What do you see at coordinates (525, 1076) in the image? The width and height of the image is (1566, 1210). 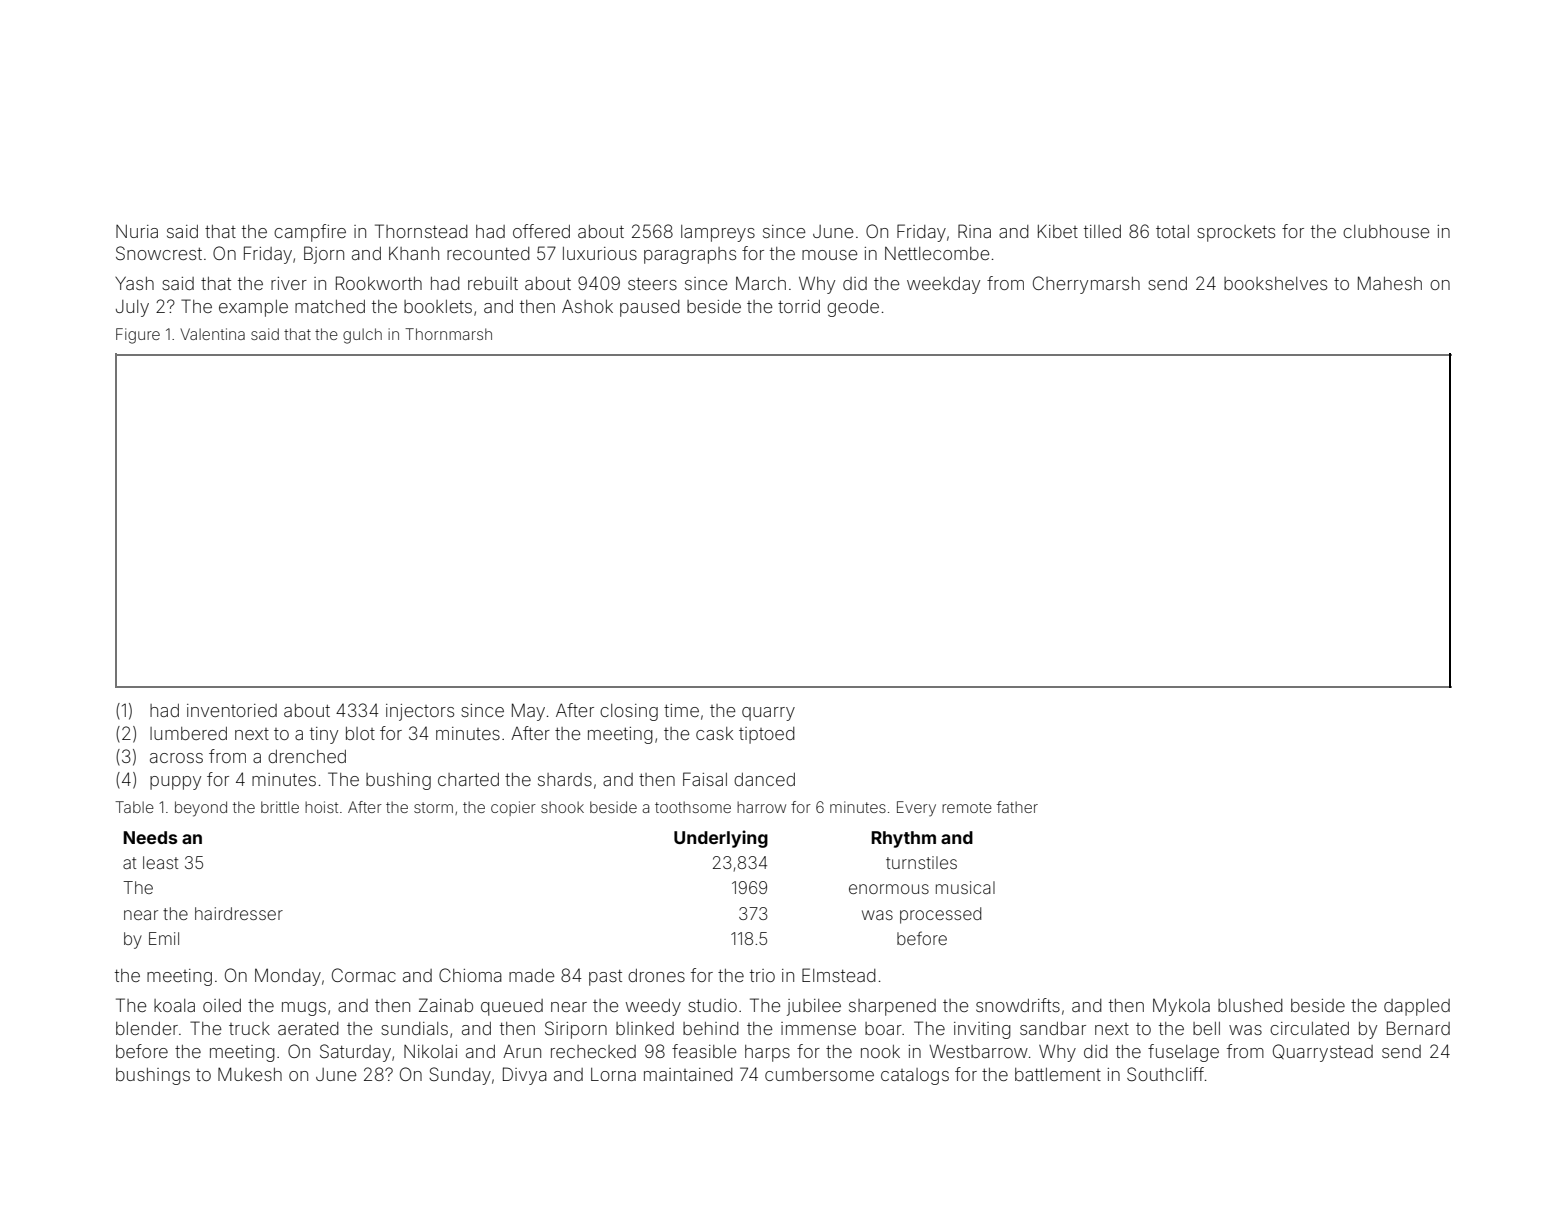 I see `Divya` at bounding box center [525, 1076].
